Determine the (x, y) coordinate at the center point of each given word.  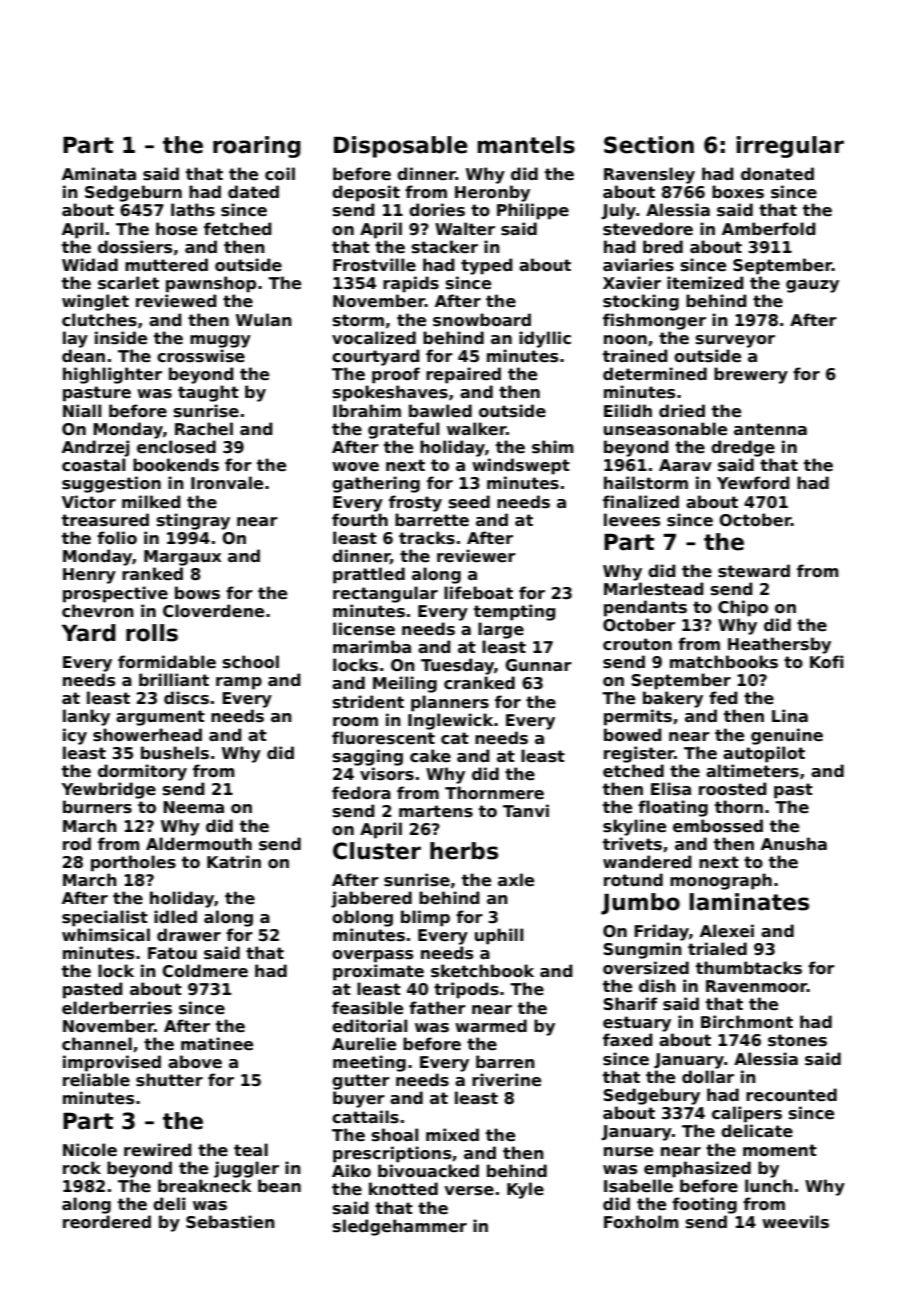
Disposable (401, 147)
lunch (769, 1185)
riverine (506, 1080)
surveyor (735, 341)
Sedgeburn (133, 193)
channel (97, 1044)
